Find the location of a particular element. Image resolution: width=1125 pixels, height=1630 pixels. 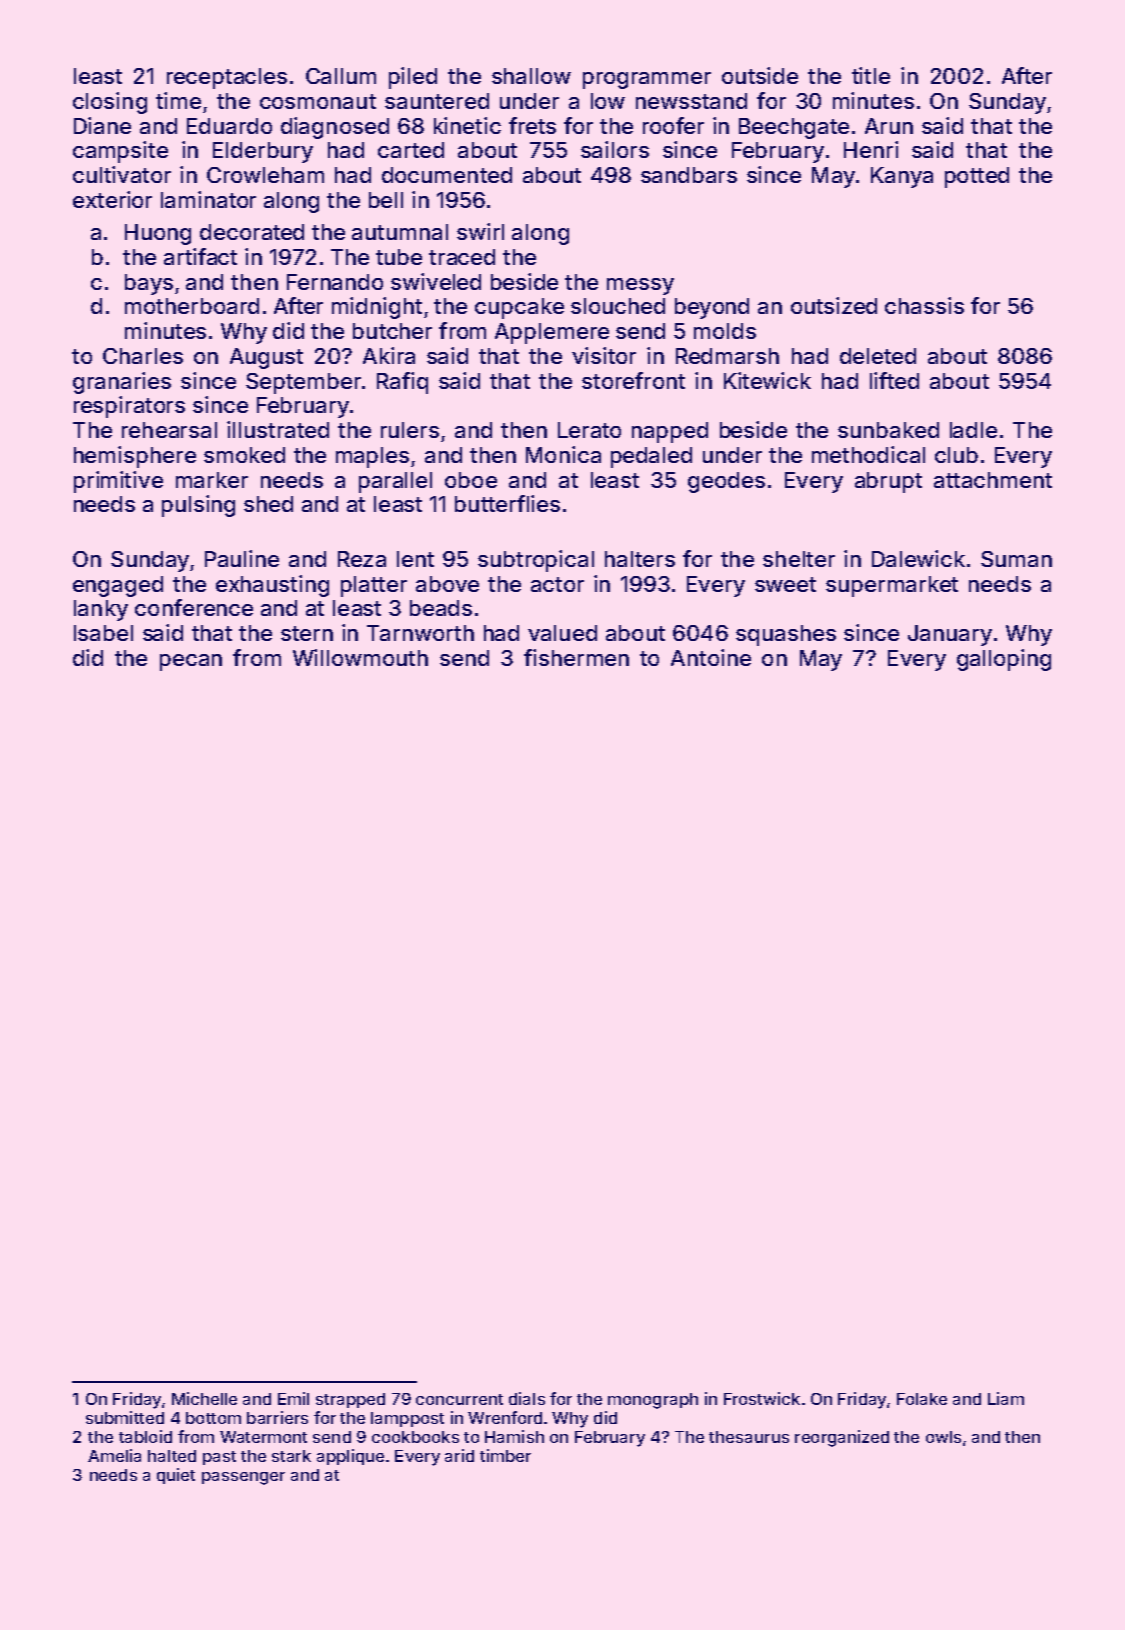

title is located at coordinates (871, 75).
